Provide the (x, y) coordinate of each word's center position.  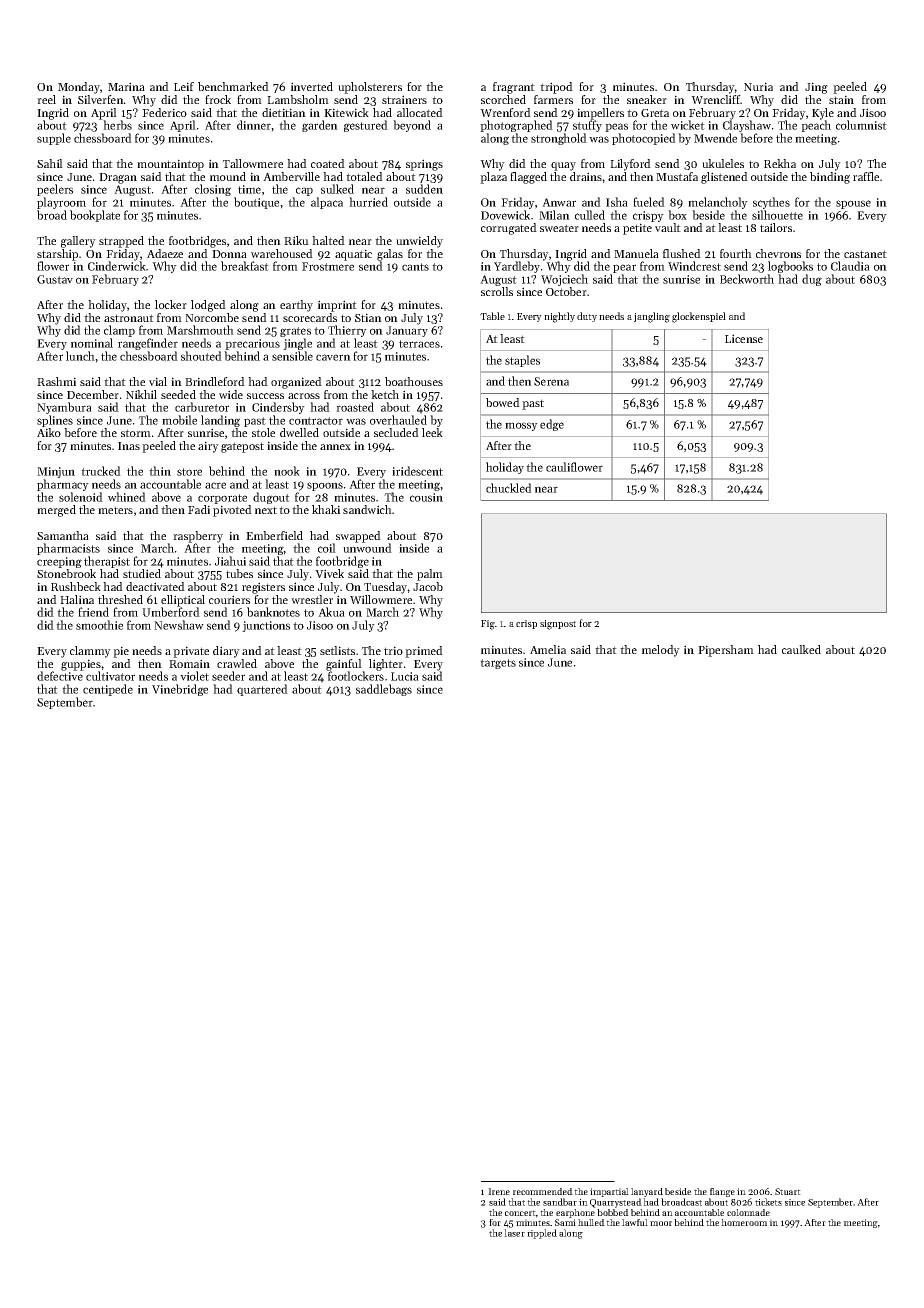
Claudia (850, 266)
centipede (108, 690)
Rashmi (56, 381)
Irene (499, 1191)
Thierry (347, 331)
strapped (121, 242)
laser (514, 1233)
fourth (736, 253)
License (744, 338)
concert (520, 1213)
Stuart (788, 1191)
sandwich (367, 509)
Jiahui (230, 561)
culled (590, 215)
